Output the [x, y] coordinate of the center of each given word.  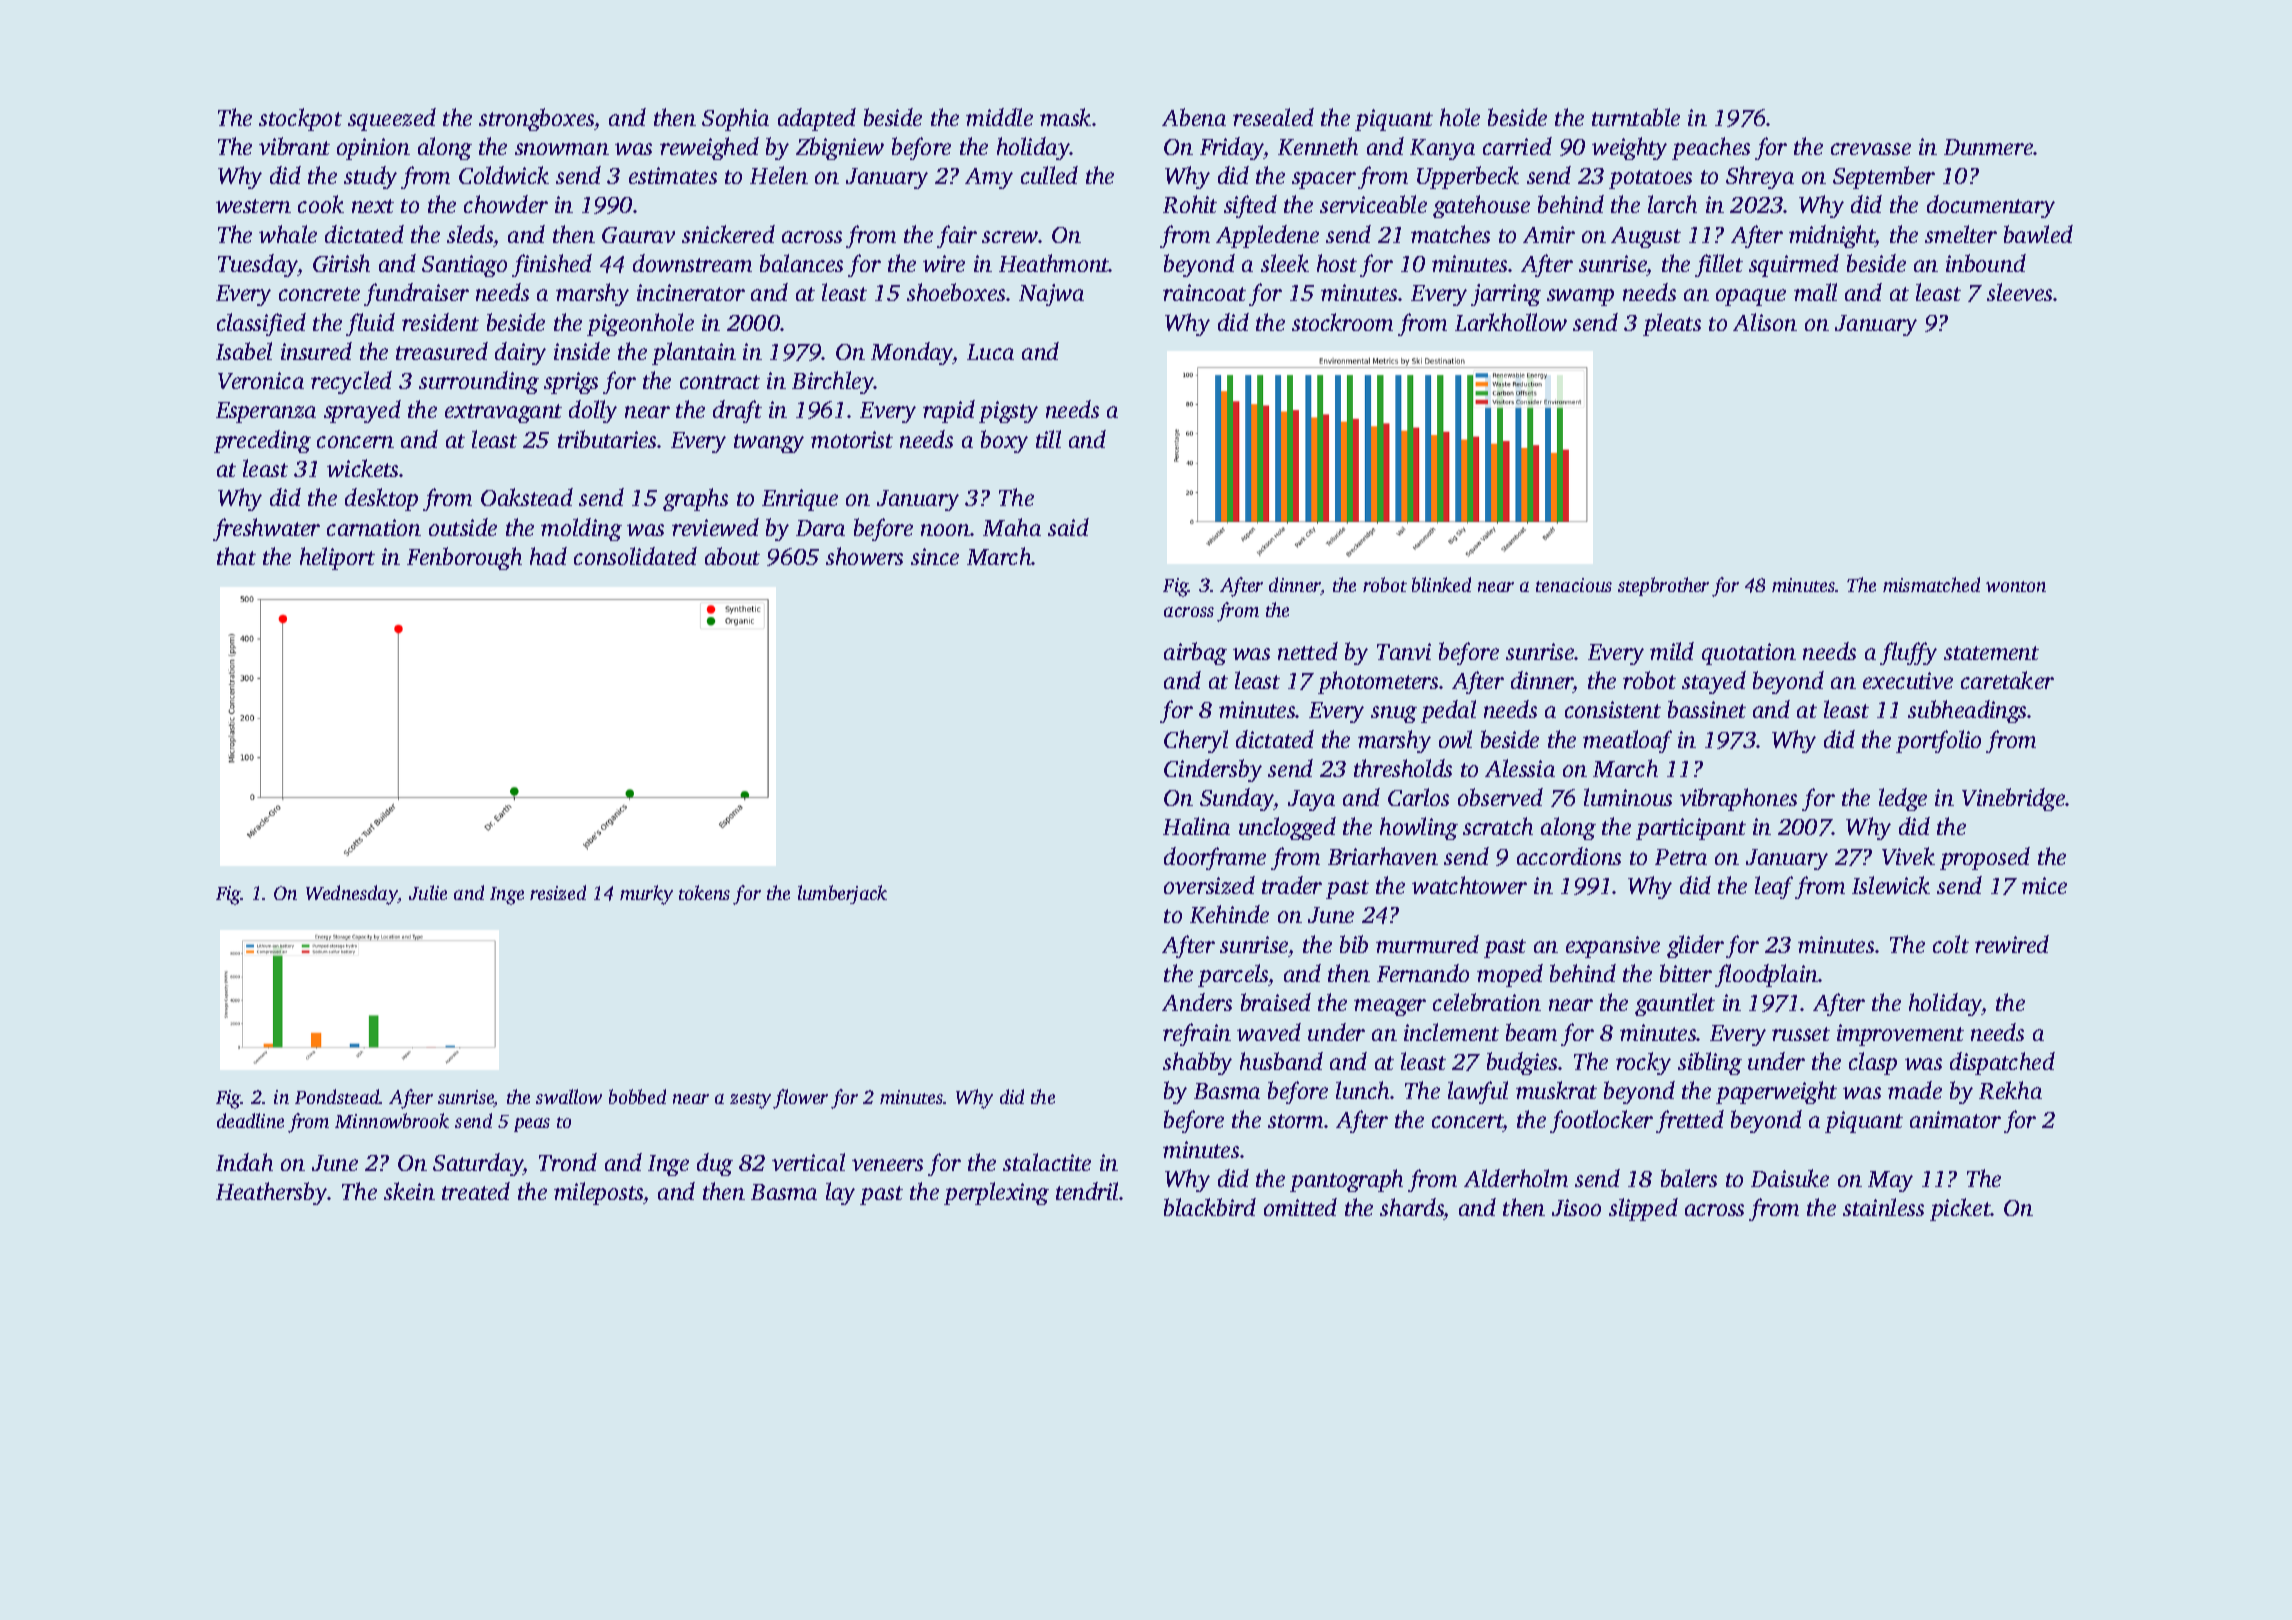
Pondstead [337, 1096]
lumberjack [842, 894]
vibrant [294, 146]
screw [1010, 237]
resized [558, 892]
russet [1801, 1034]
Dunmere [1989, 147]
